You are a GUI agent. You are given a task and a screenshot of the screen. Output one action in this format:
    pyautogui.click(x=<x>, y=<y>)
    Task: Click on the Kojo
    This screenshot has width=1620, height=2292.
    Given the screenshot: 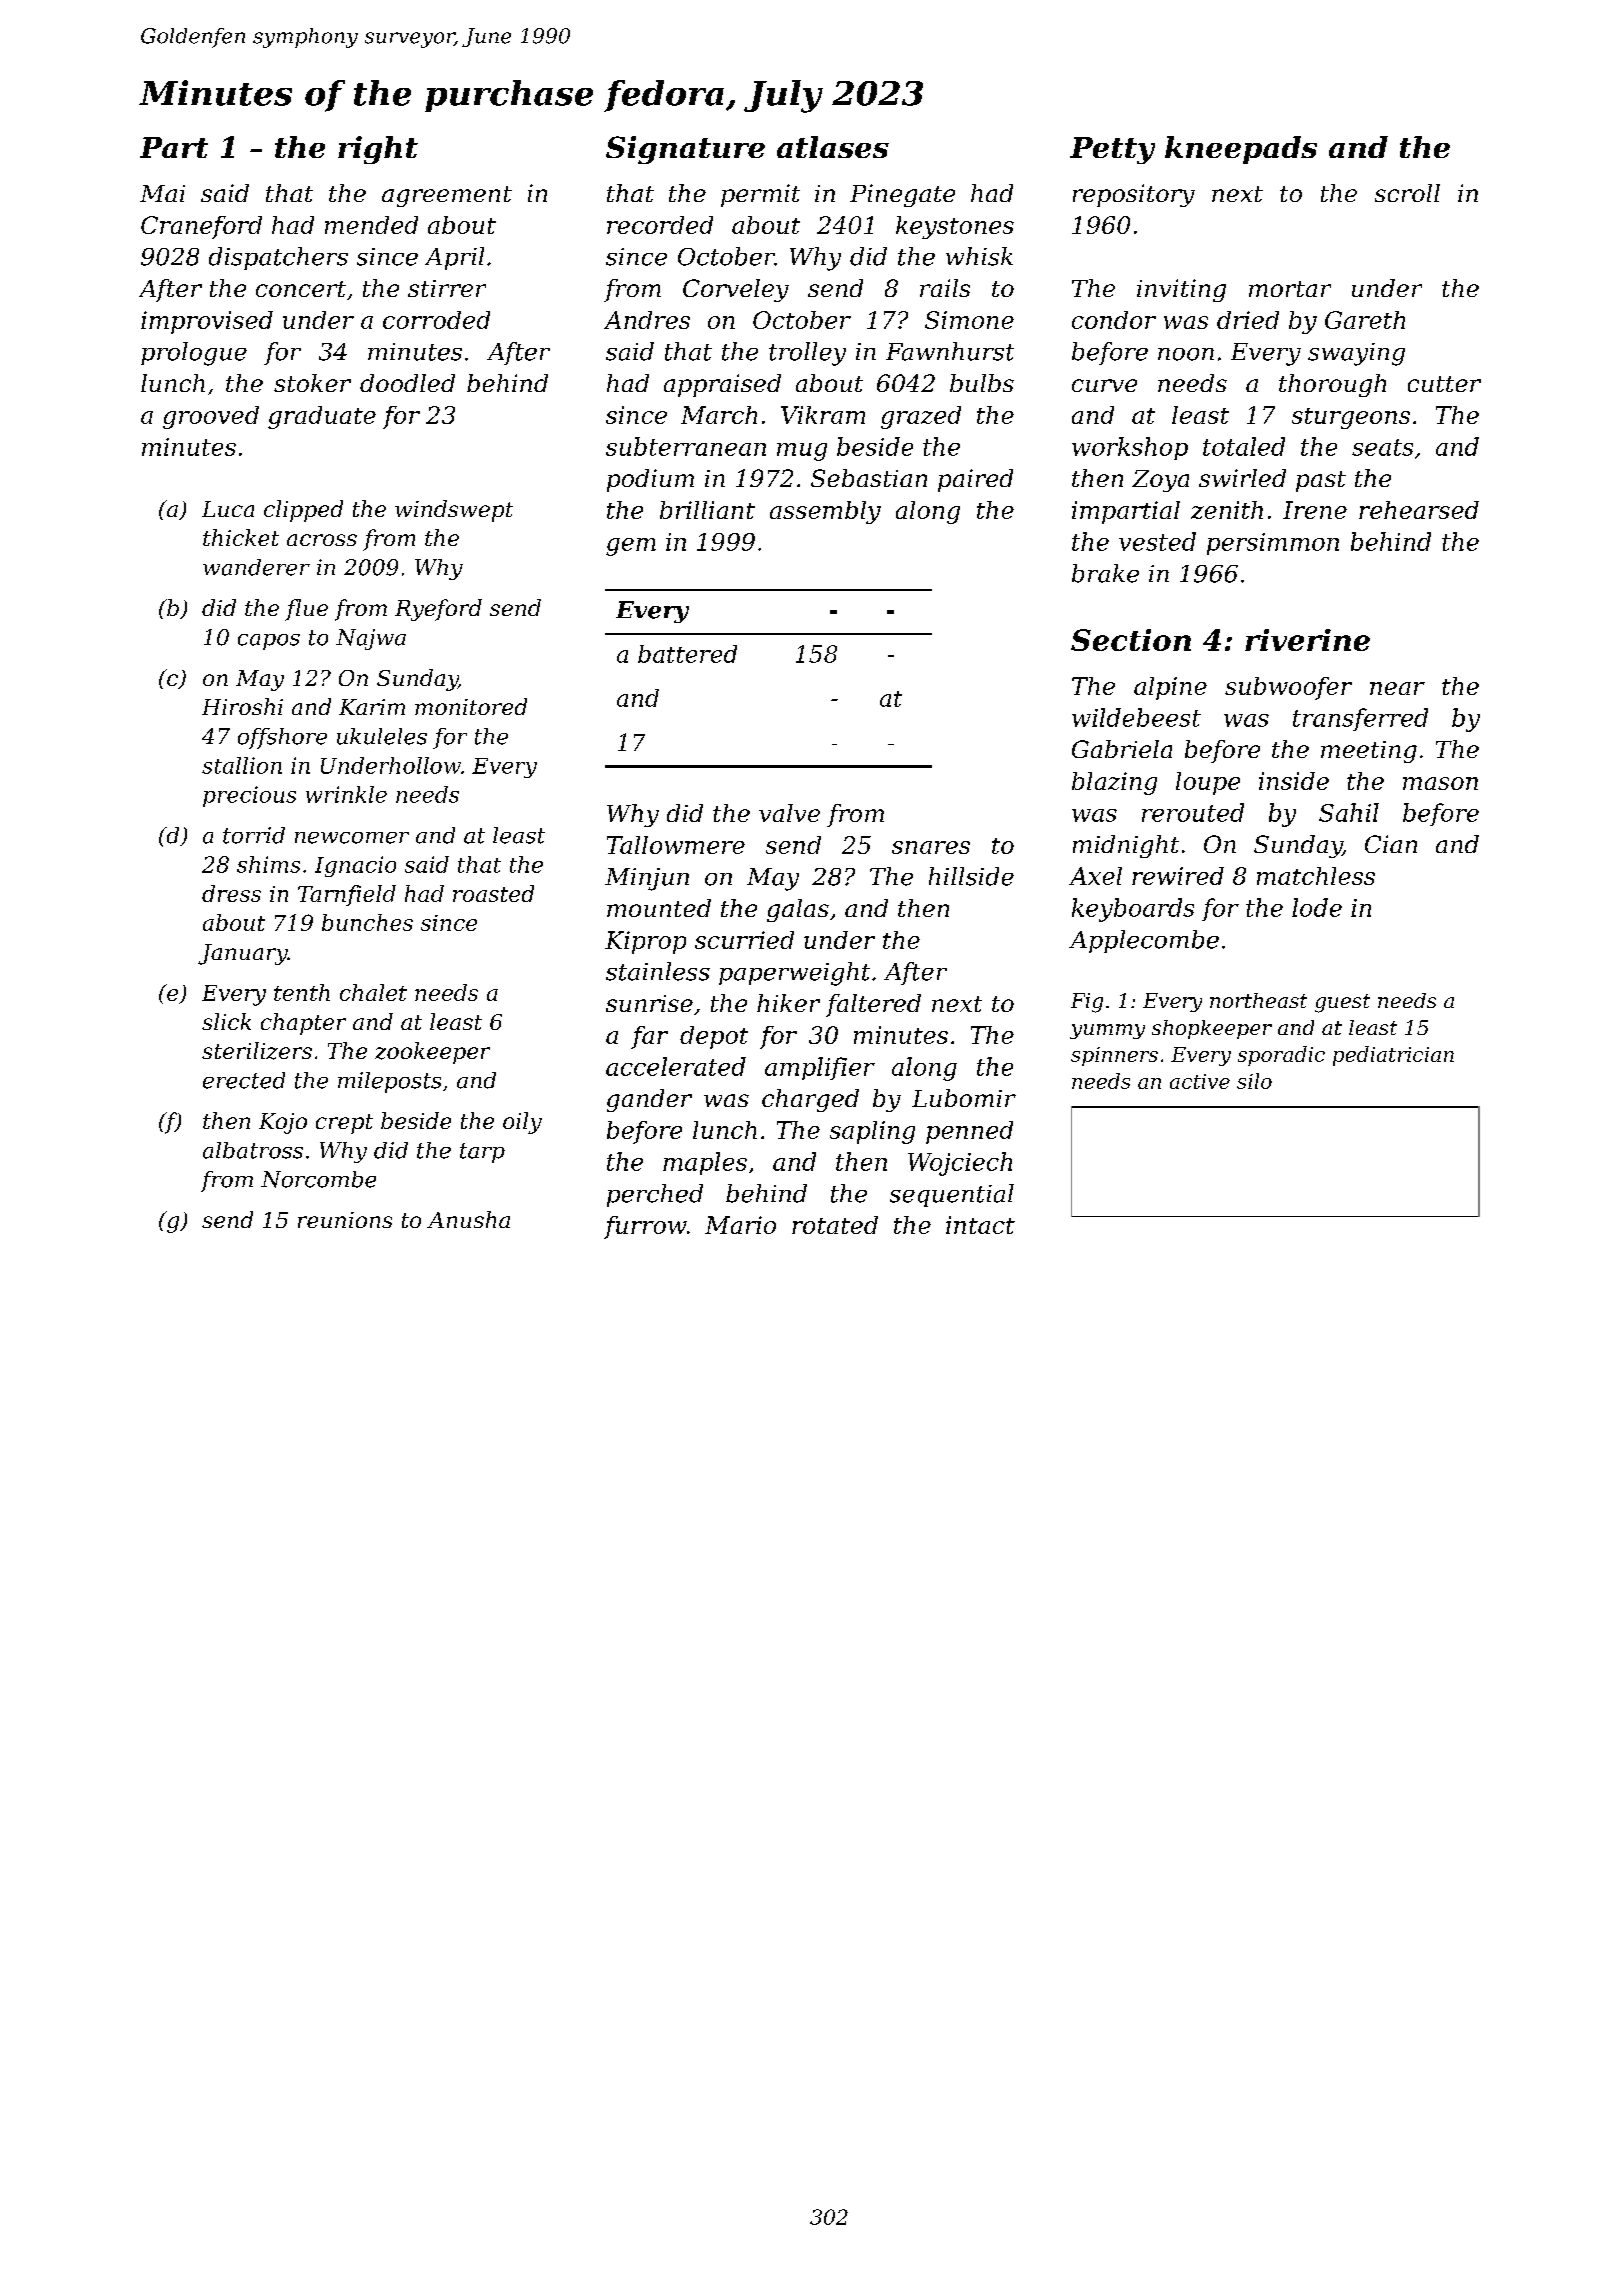 What is the action you would take?
    pyautogui.click(x=283, y=1123)
